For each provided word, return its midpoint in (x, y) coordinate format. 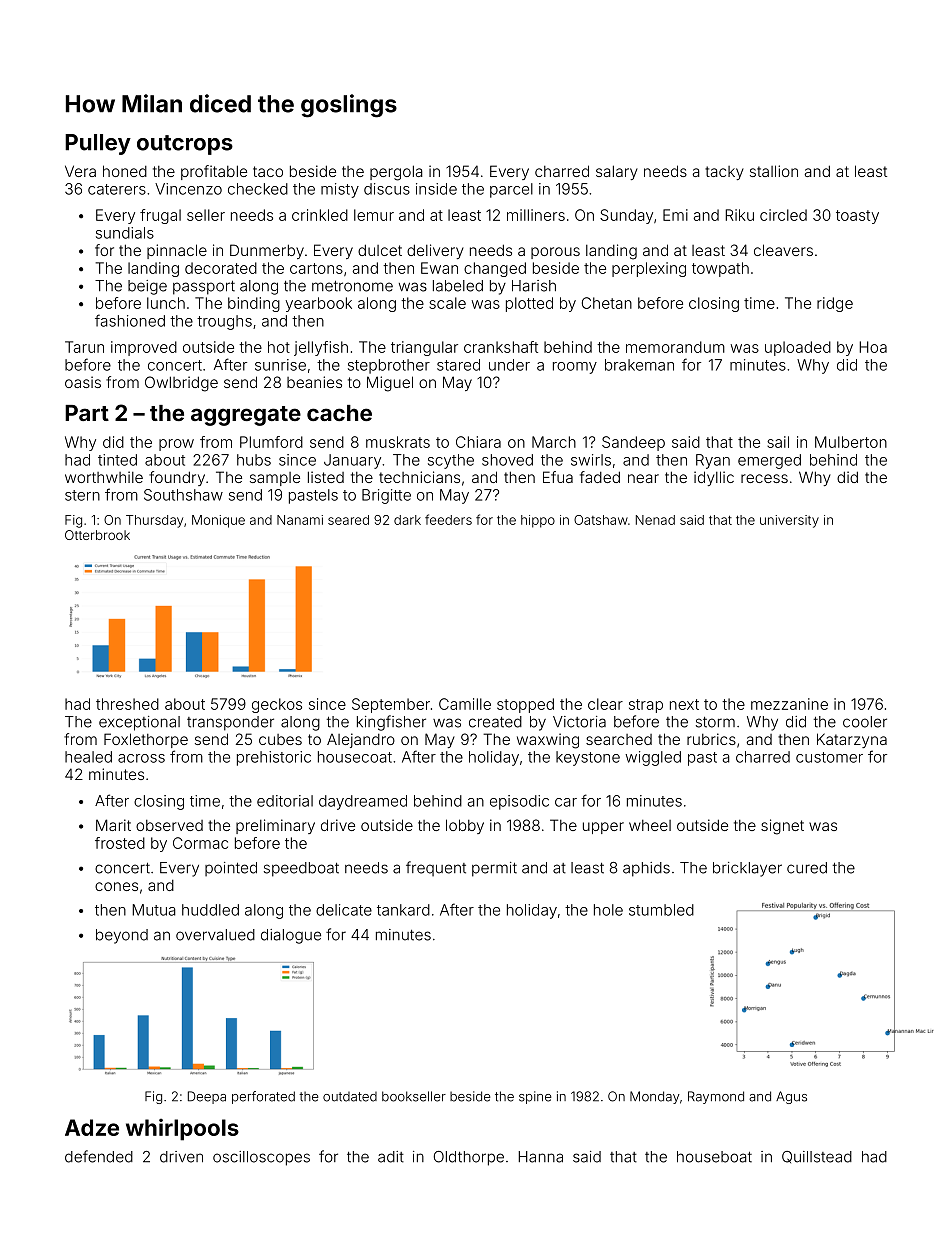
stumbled (661, 910)
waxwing (548, 741)
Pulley (98, 144)
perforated (263, 1097)
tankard (403, 910)
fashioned (130, 320)
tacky (724, 173)
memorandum (675, 347)
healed (88, 757)
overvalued (215, 935)
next (684, 704)
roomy (575, 368)
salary (617, 172)
